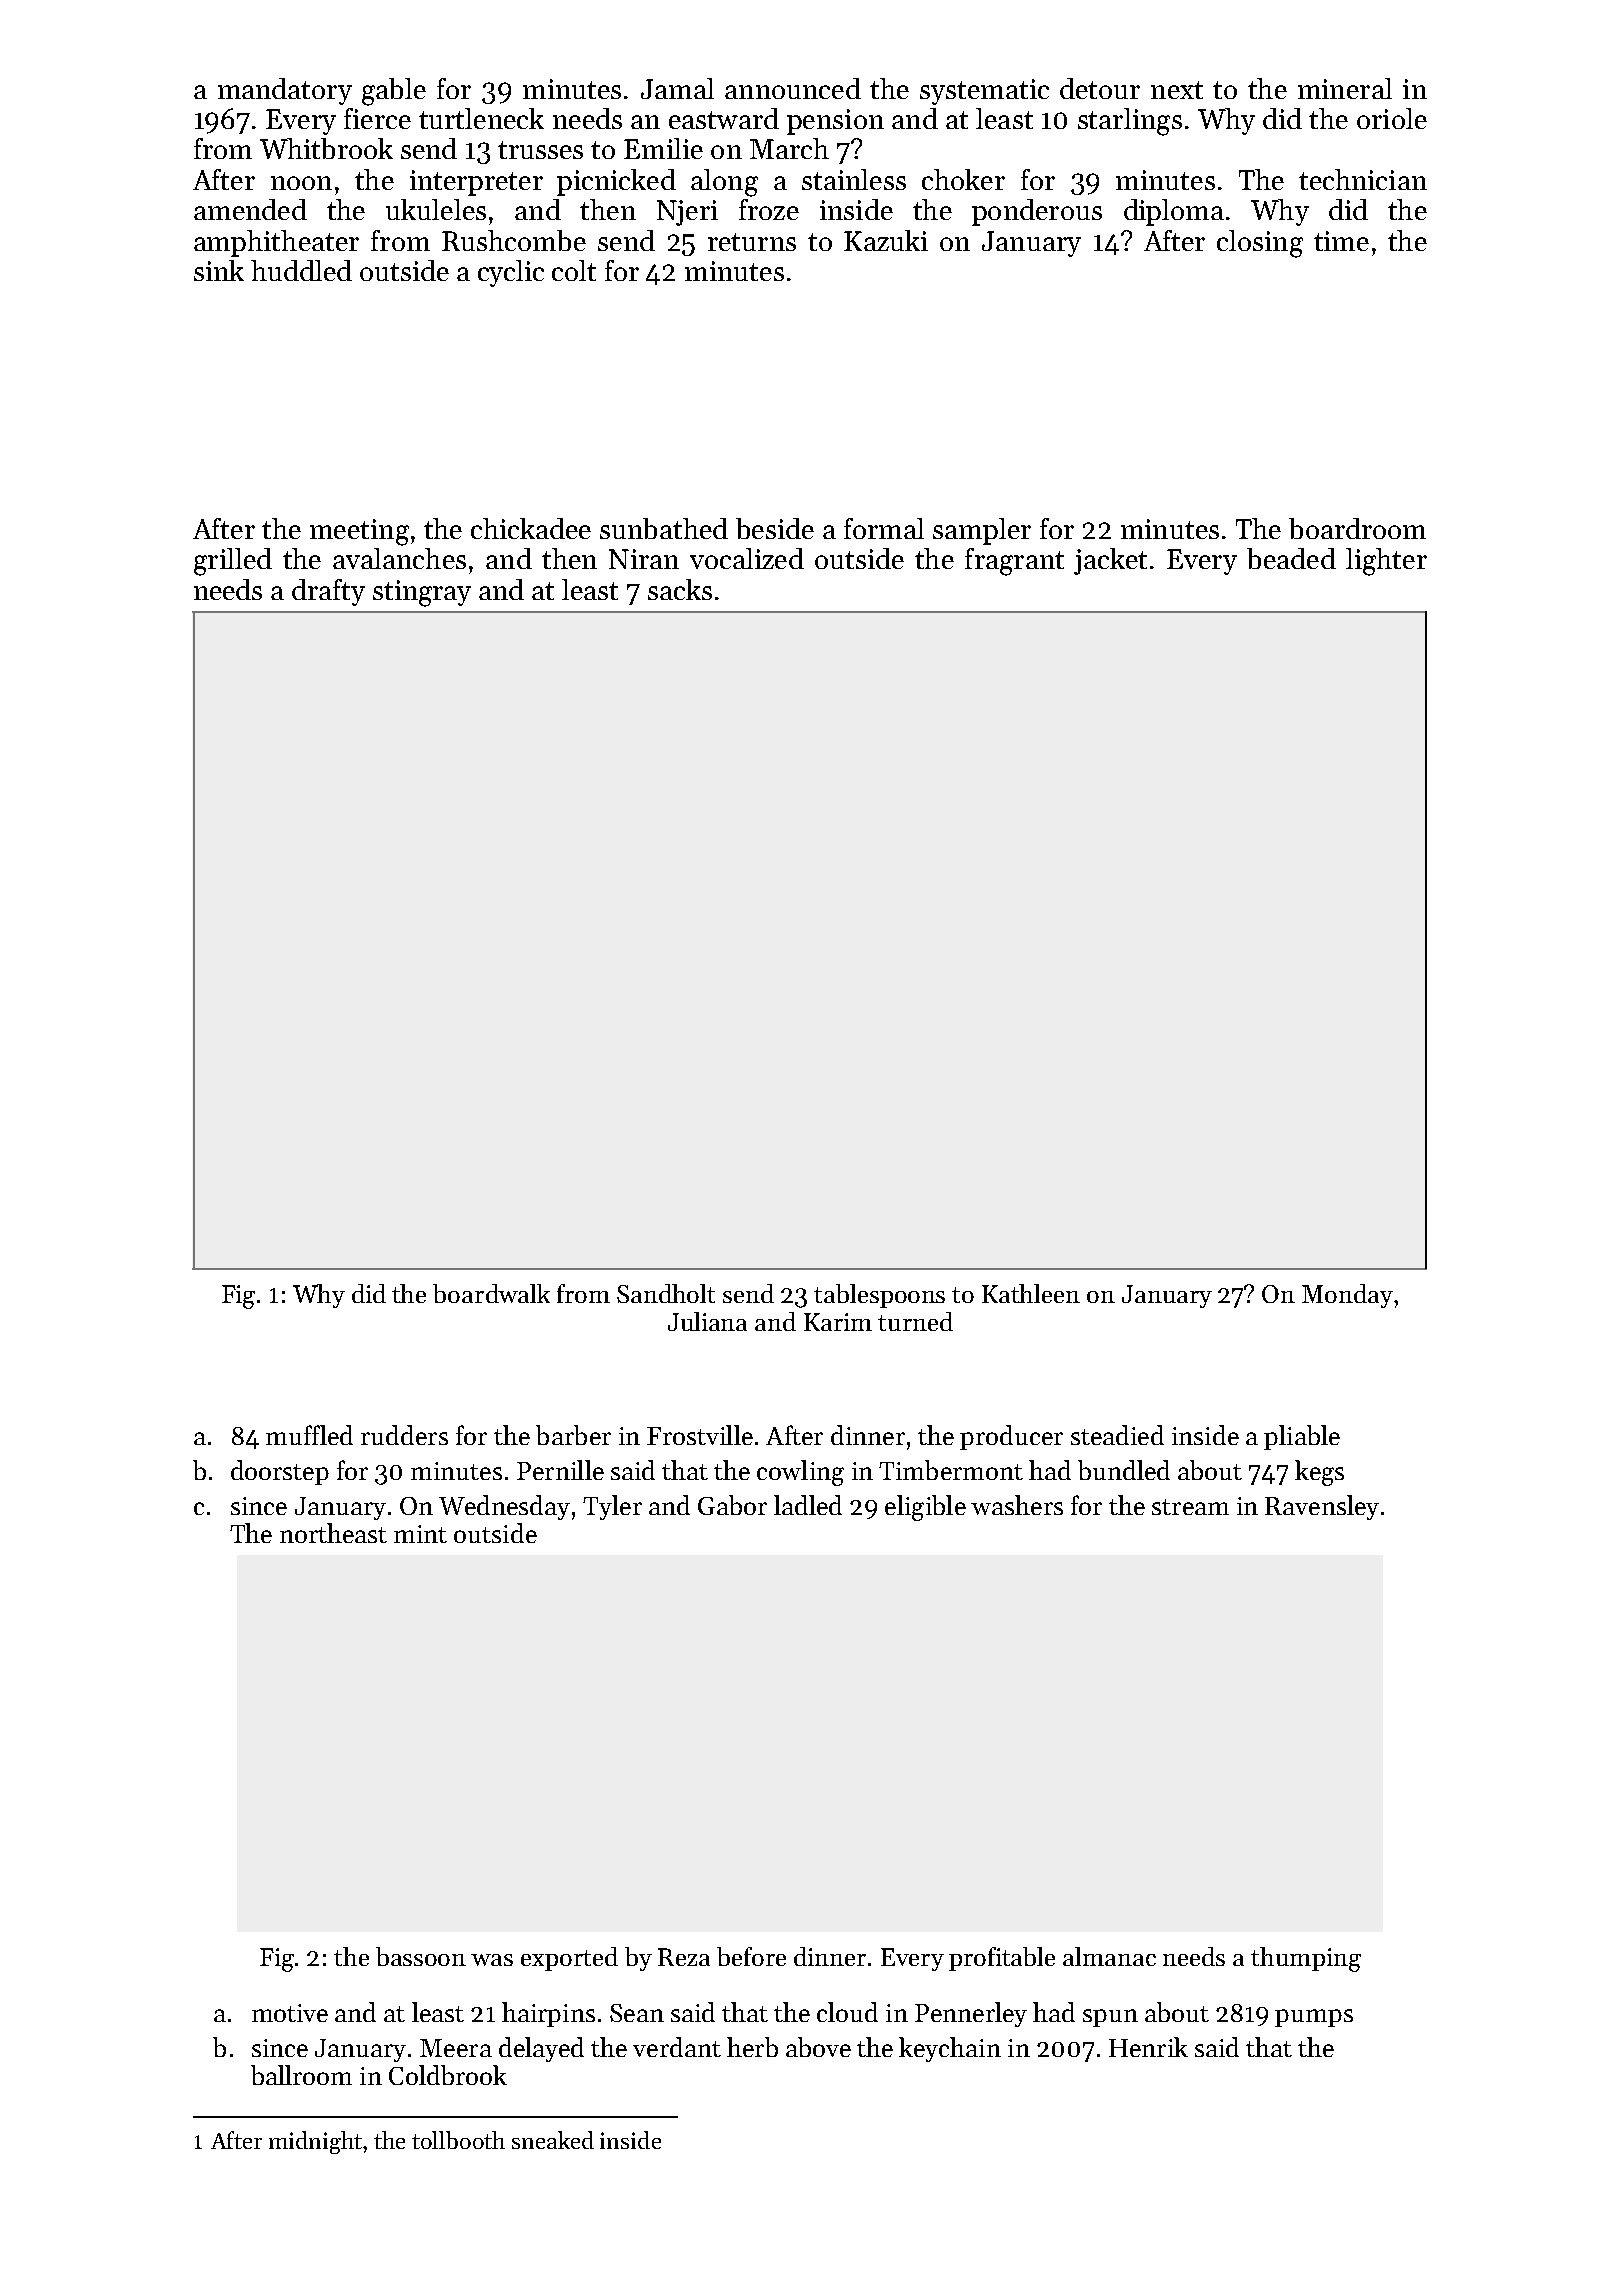 The height and width of the screenshot is (2292, 1620). I want to click on mint, so click(420, 1534).
